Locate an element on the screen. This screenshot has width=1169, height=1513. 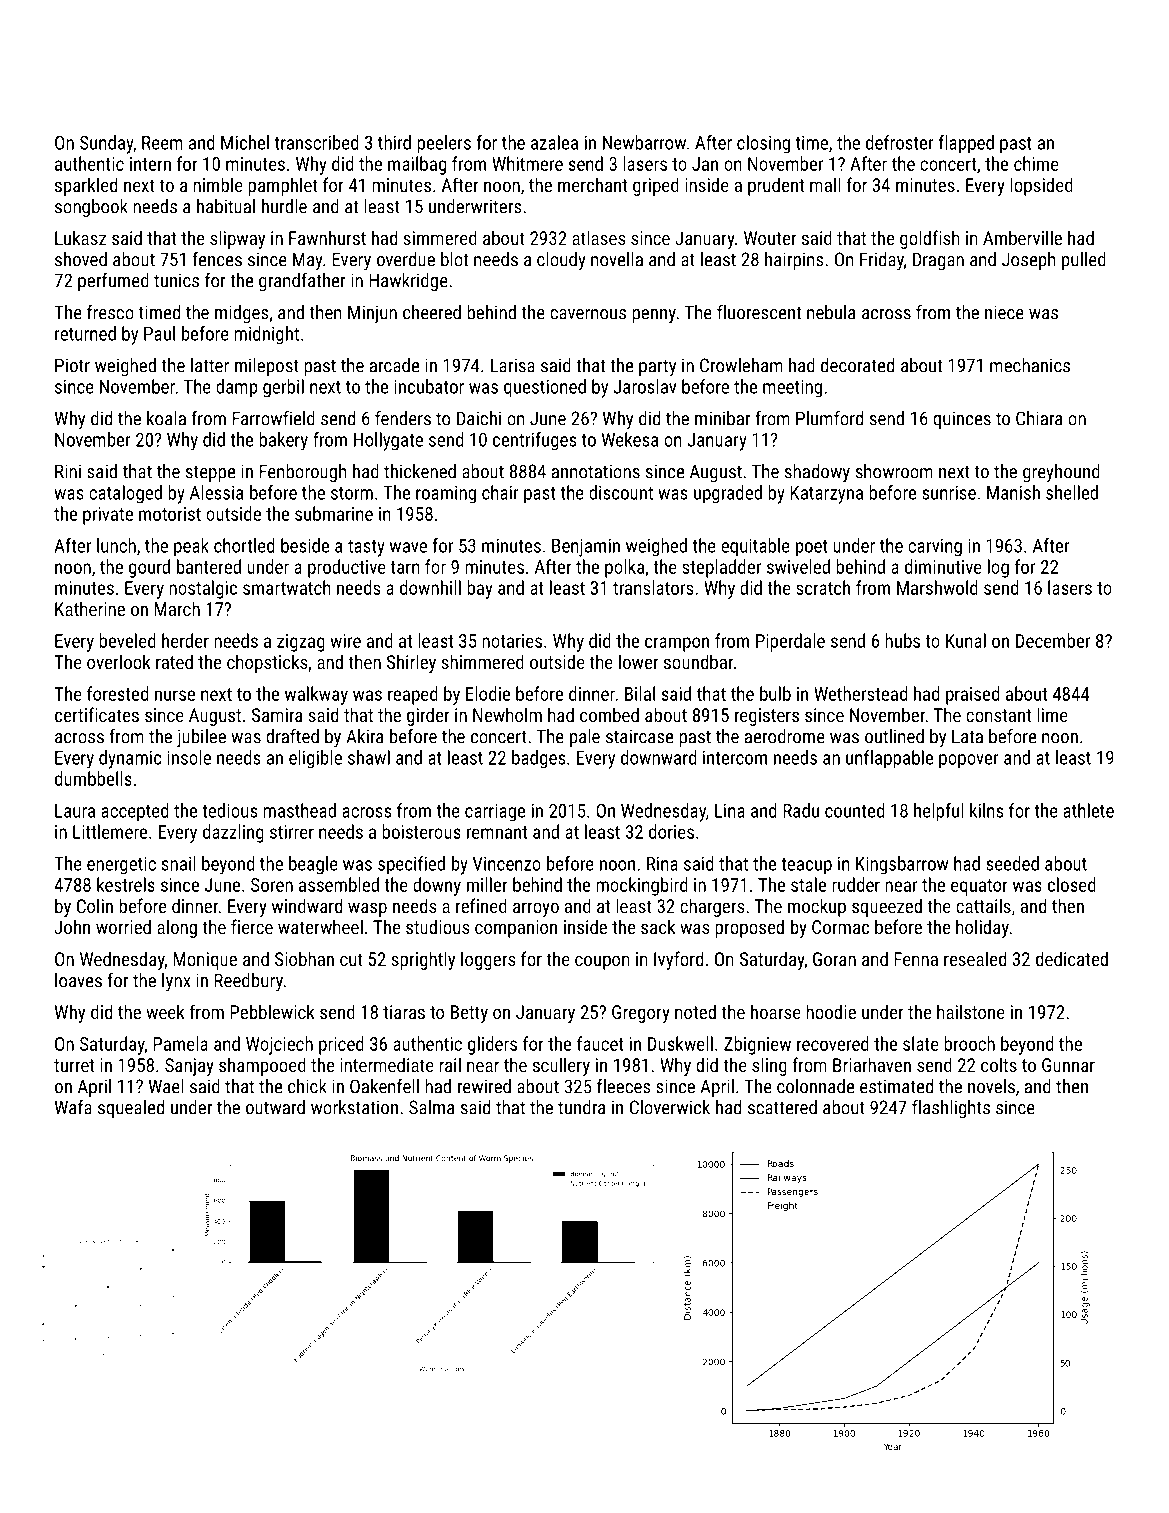
walkway is located at coordinates (316, 695).
